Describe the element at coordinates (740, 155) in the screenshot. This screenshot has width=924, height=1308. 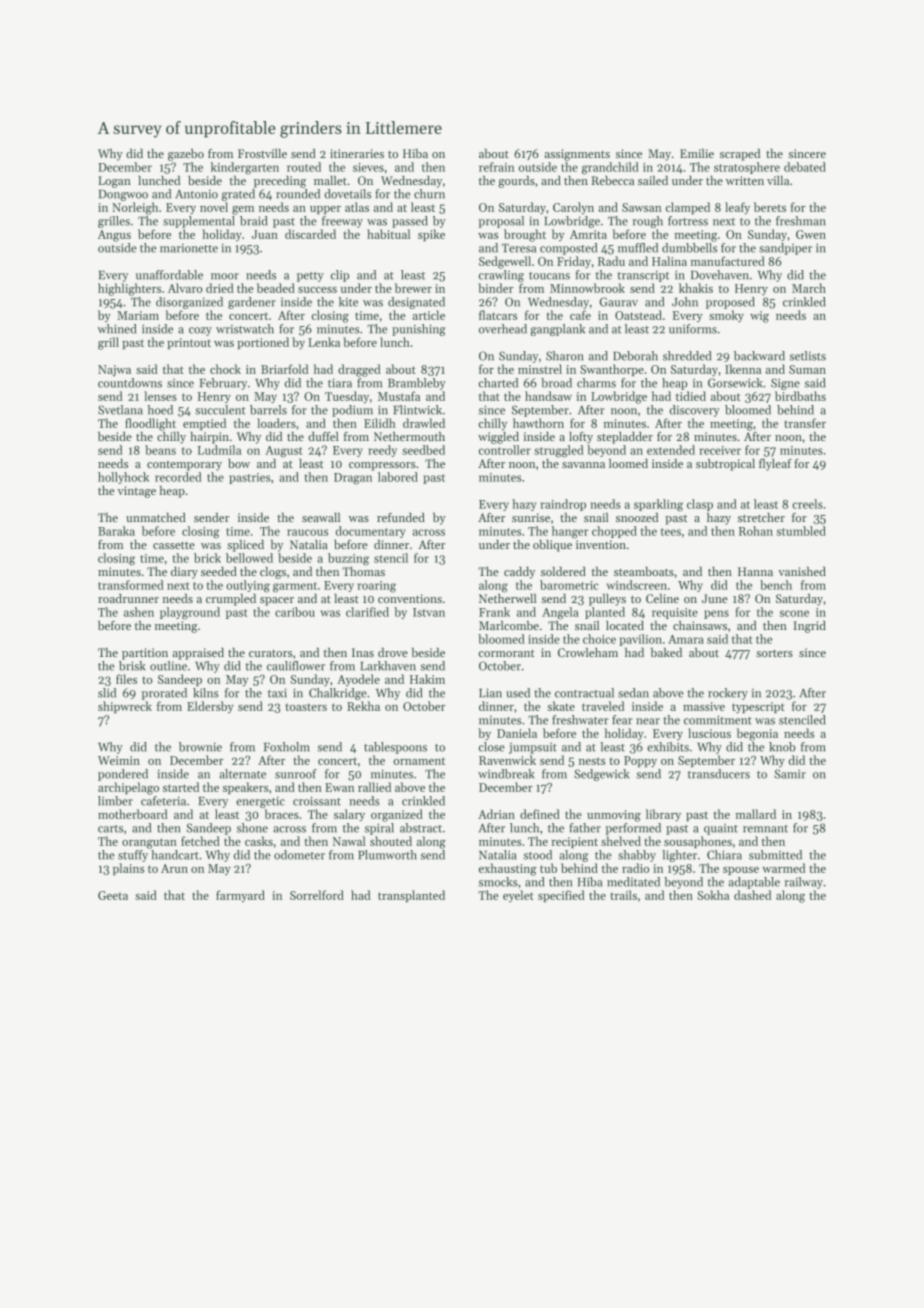
I see `scraped` at that location.
